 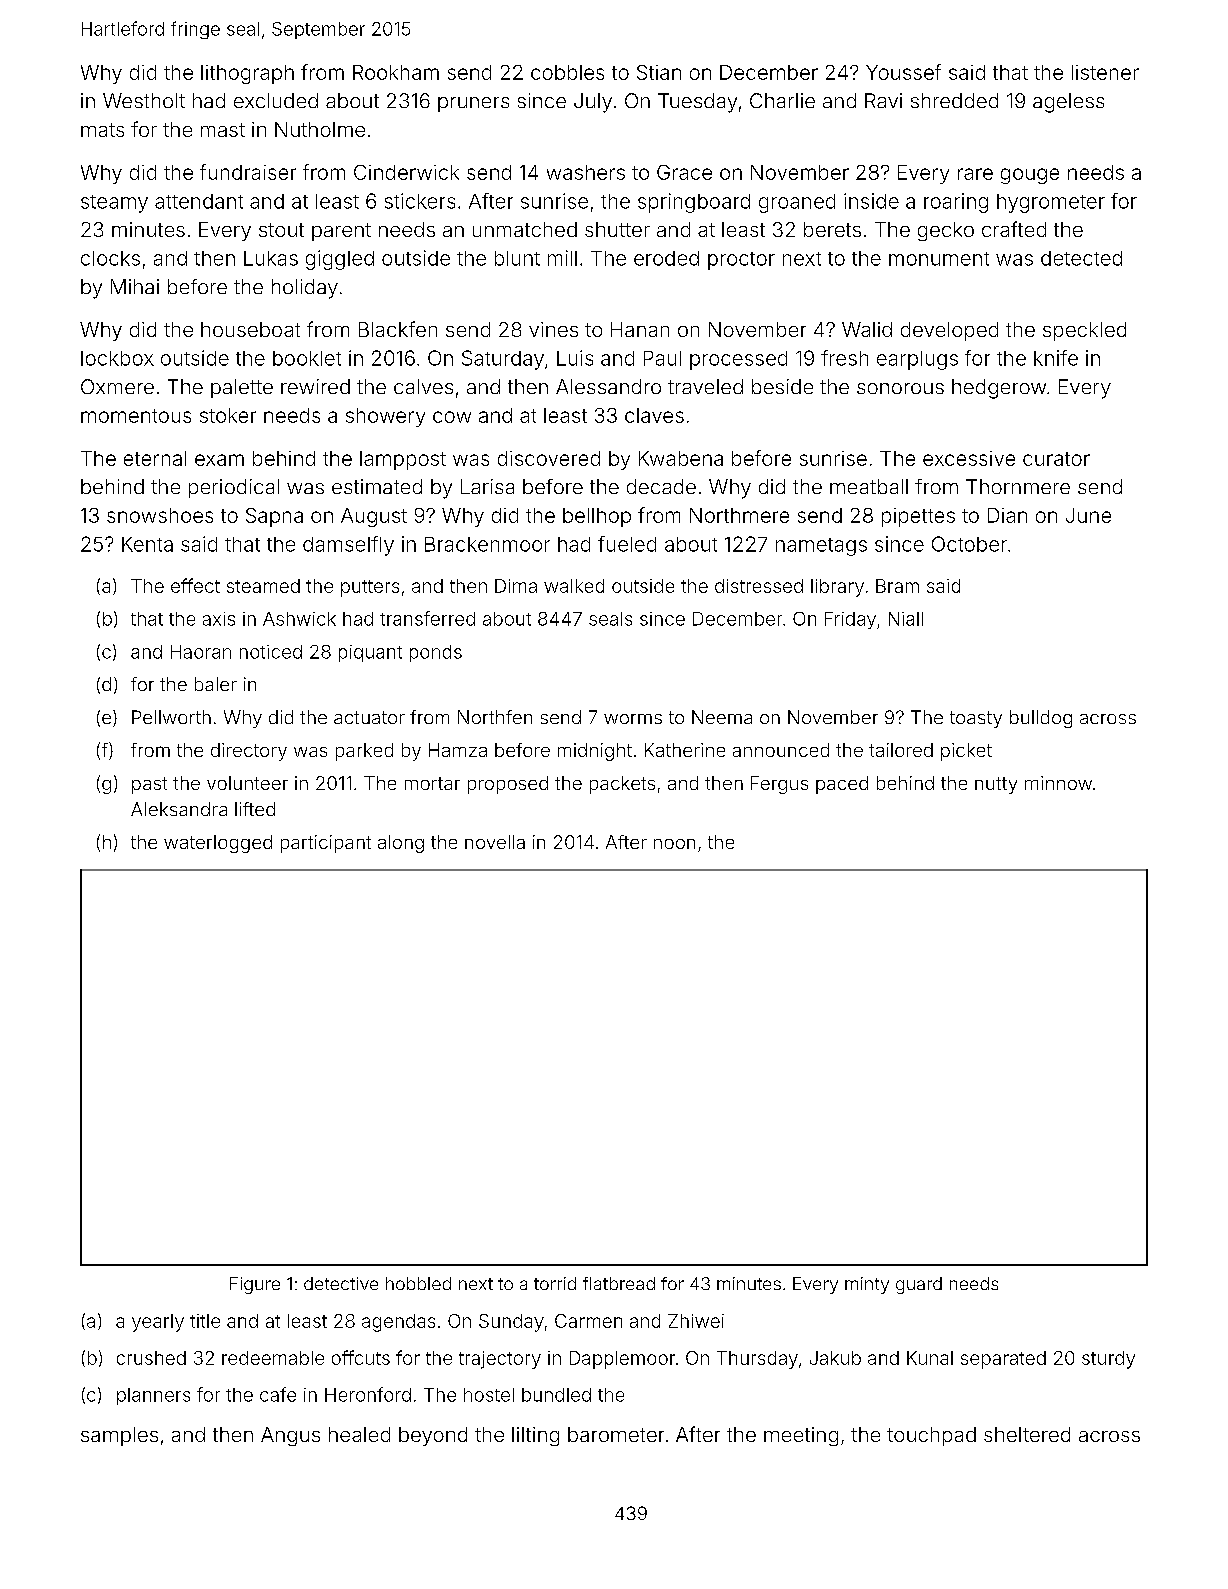 I want to click on participant, so click(x=326, y=844).
